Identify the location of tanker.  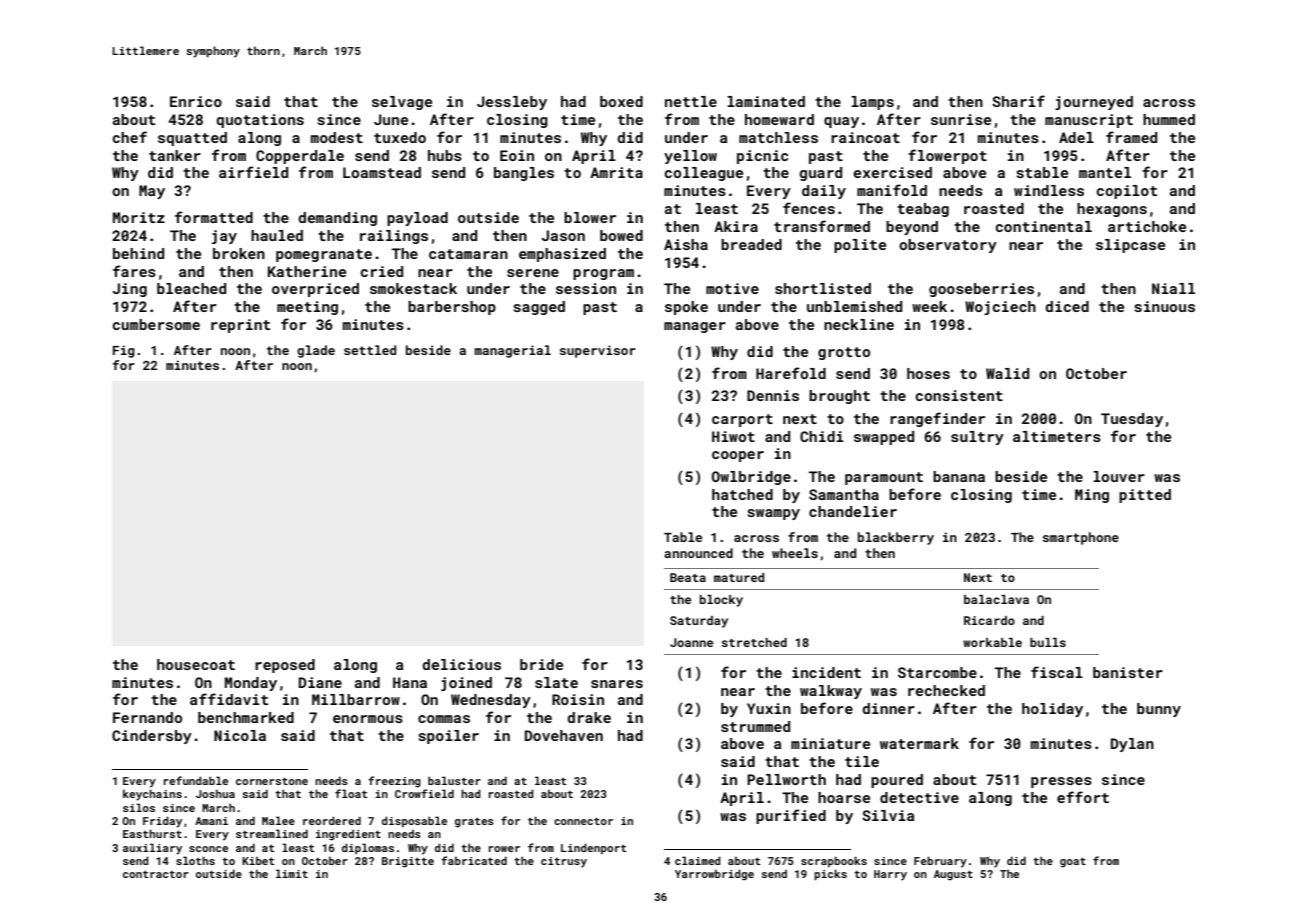
(175, 155).
